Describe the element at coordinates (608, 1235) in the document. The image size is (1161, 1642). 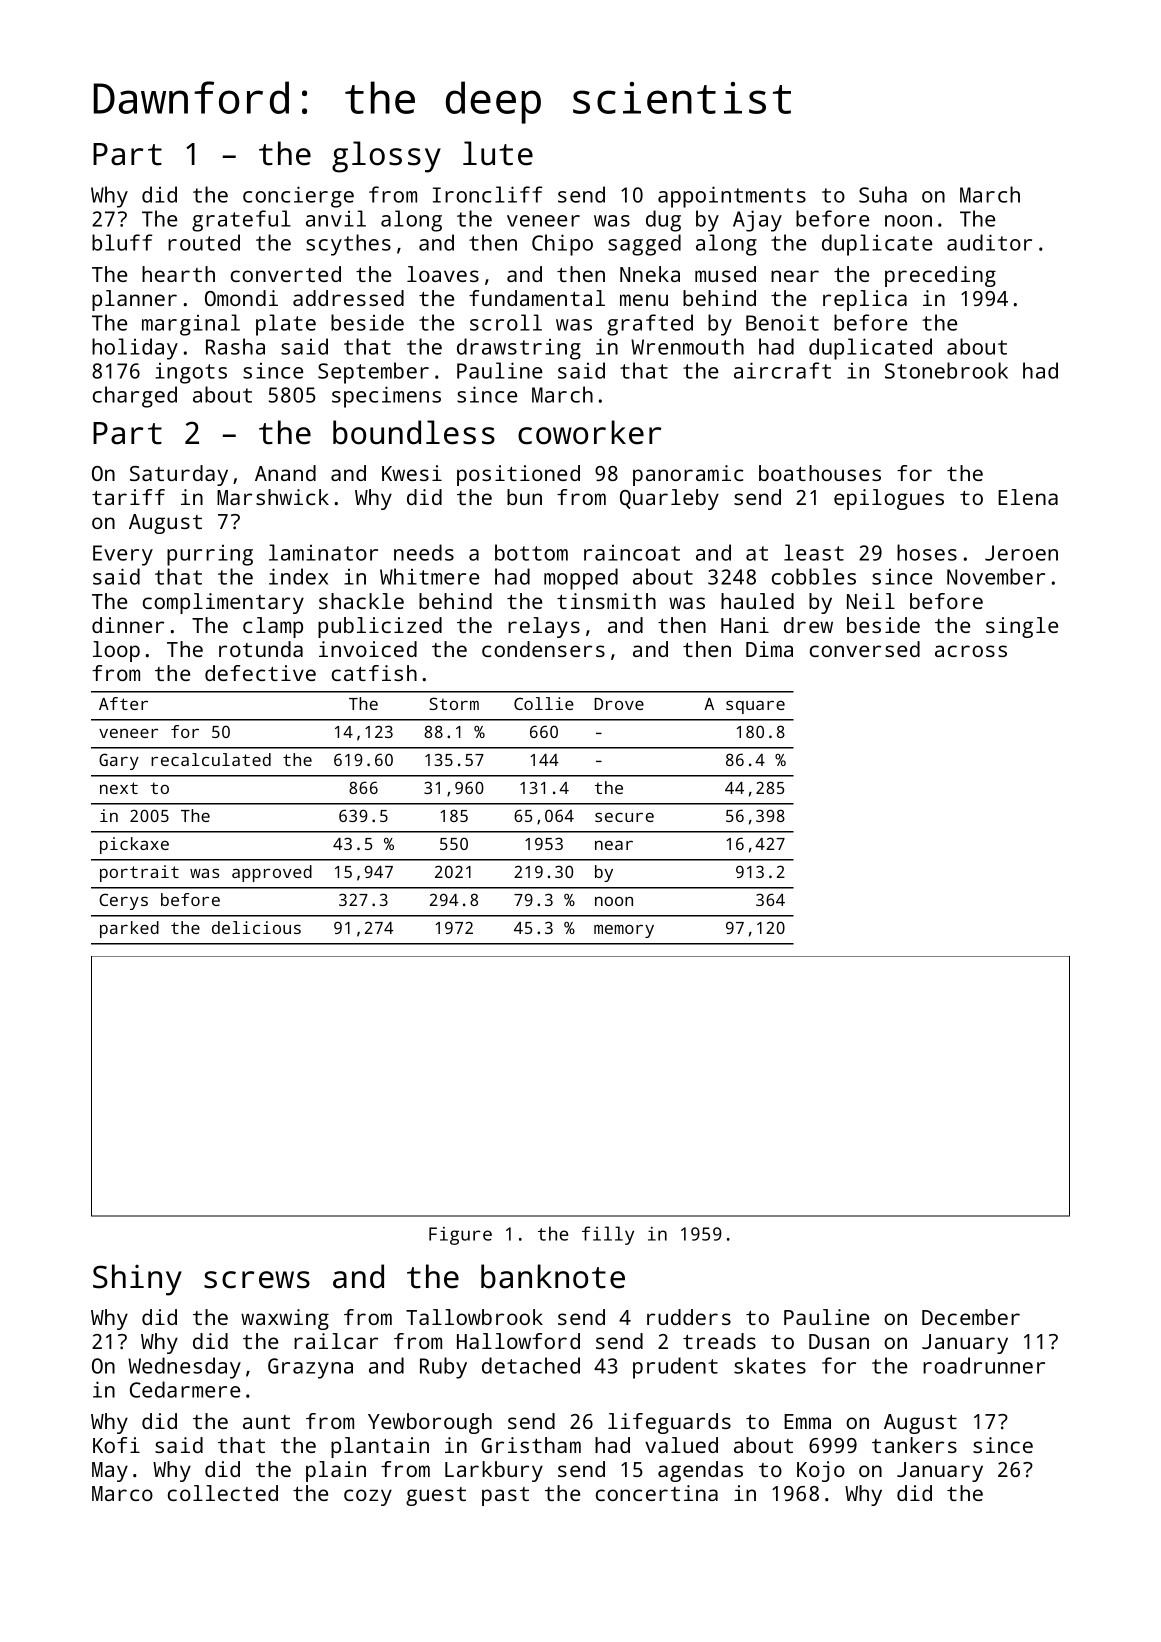
I see `filly` at that location.
